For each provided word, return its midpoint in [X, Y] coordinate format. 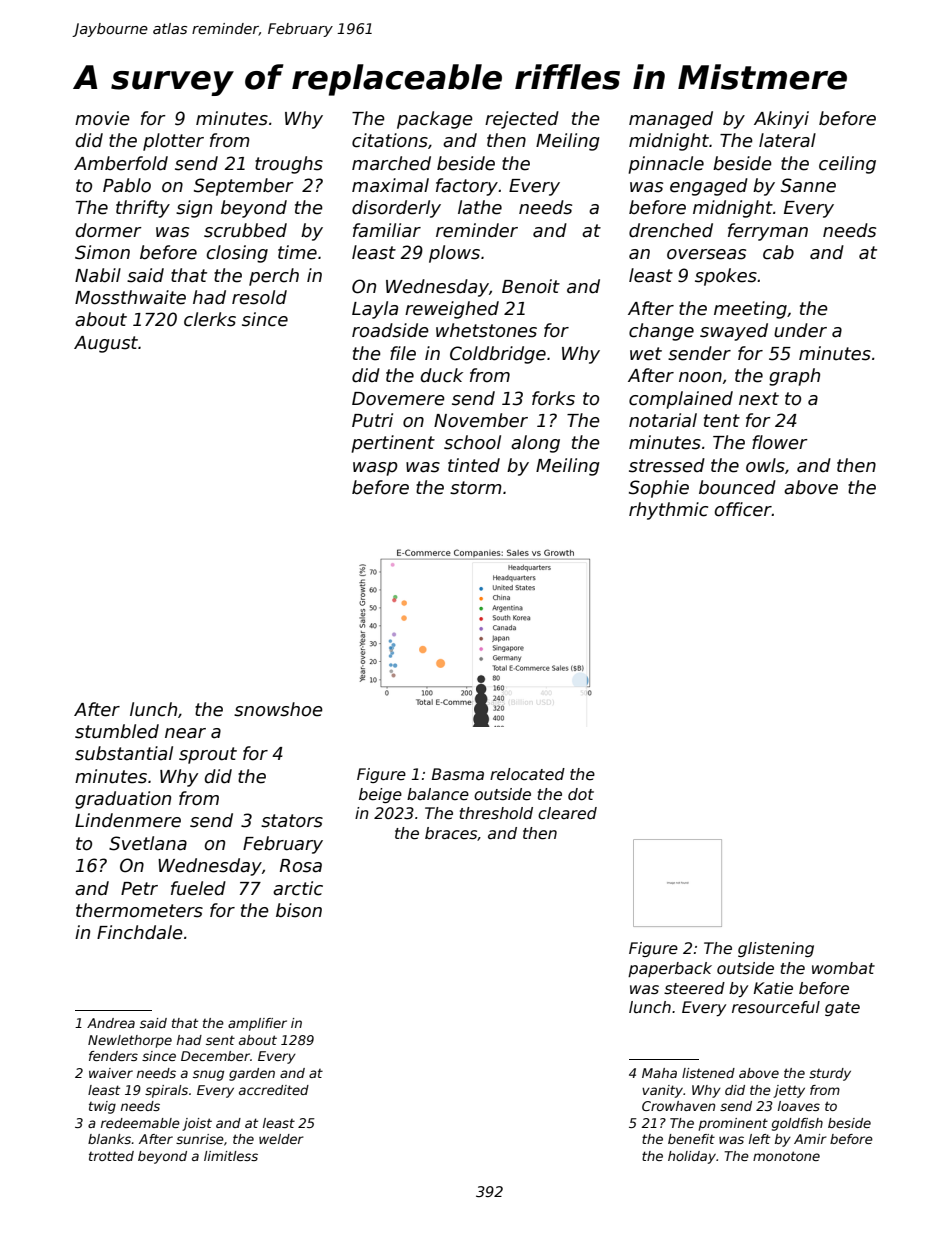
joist [197, 1124]
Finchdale [140, 932]
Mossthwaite [130, 297]
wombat [843, 968]
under [800, 330]
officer [743, 509]
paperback [670, 969]
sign [194, 209]
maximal [390, 185]
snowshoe [278, 709]
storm [476, 488]
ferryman [768, 232]
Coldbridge [498, 355]
